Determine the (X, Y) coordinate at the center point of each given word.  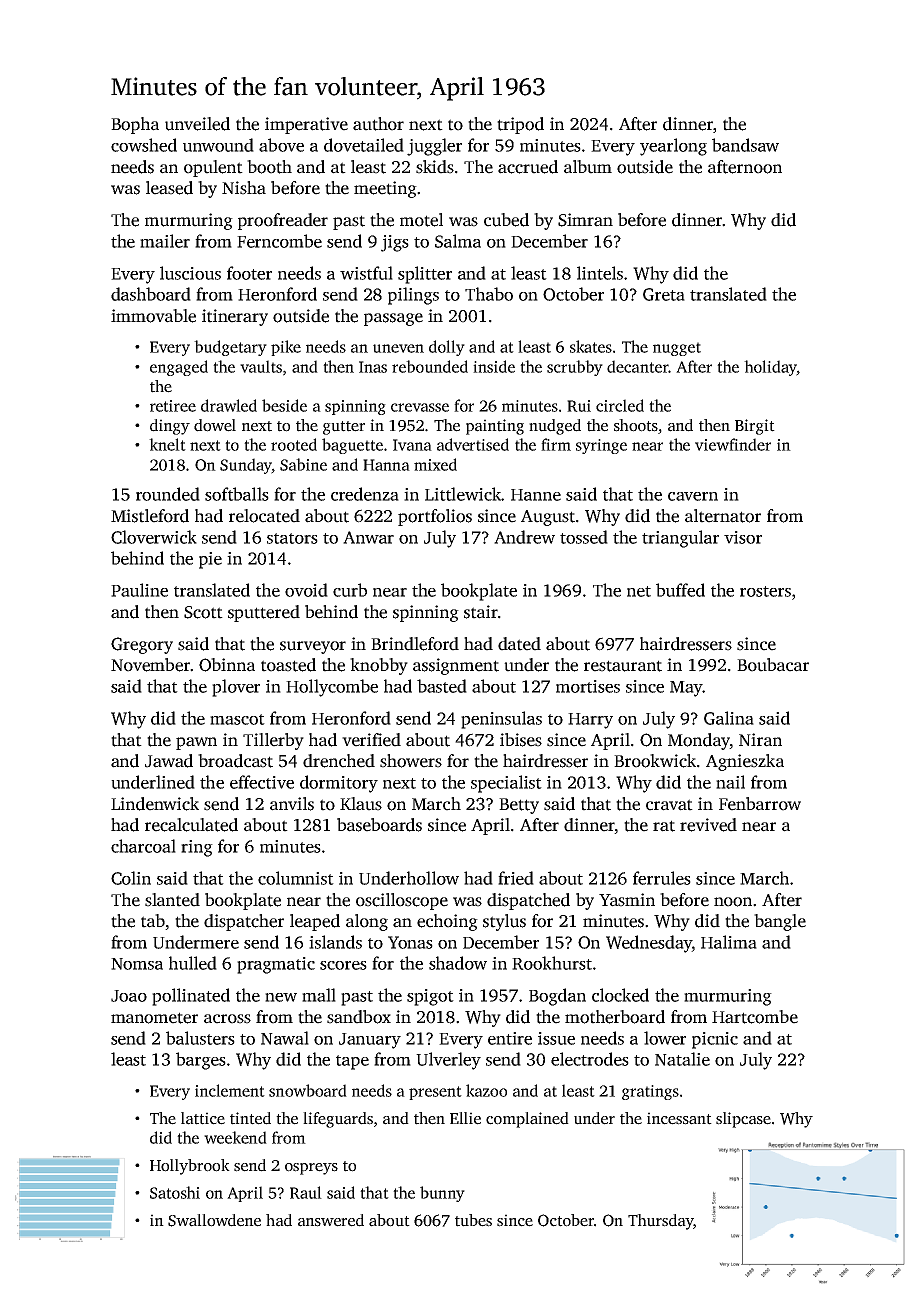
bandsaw (745, 145)
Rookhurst (552, 963)
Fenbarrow (760, 804)
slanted (172, 900)
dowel (215, 425)
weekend (235, 1137)
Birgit (755, 427)
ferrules (662, 878)
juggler (434, 147)
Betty (519, 806)
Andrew (524, 537)
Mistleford (150, 516)
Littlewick (463, 494)
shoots (636, 425)
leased (169, 188)
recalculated (191, 825)
